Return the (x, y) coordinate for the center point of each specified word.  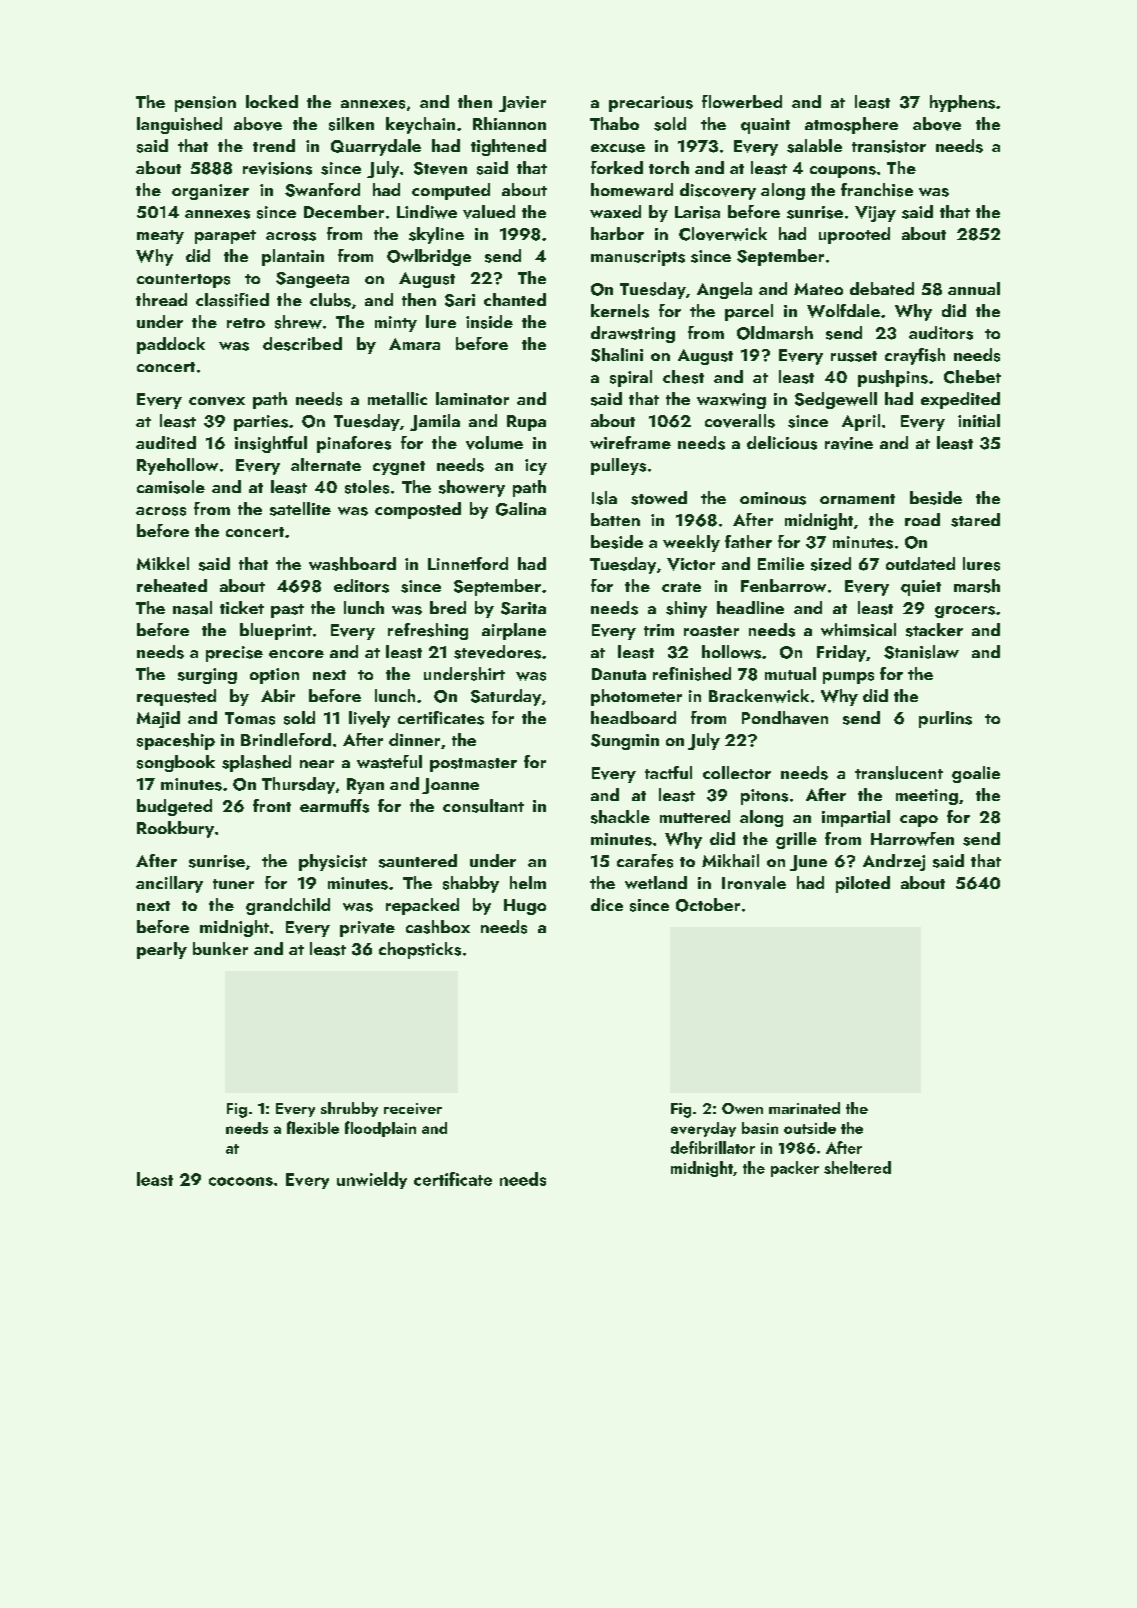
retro (246, 323)
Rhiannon (509, 123)
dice (607, 904)
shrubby (349, 1109)
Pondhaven (785, 718)
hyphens (962, 103)
